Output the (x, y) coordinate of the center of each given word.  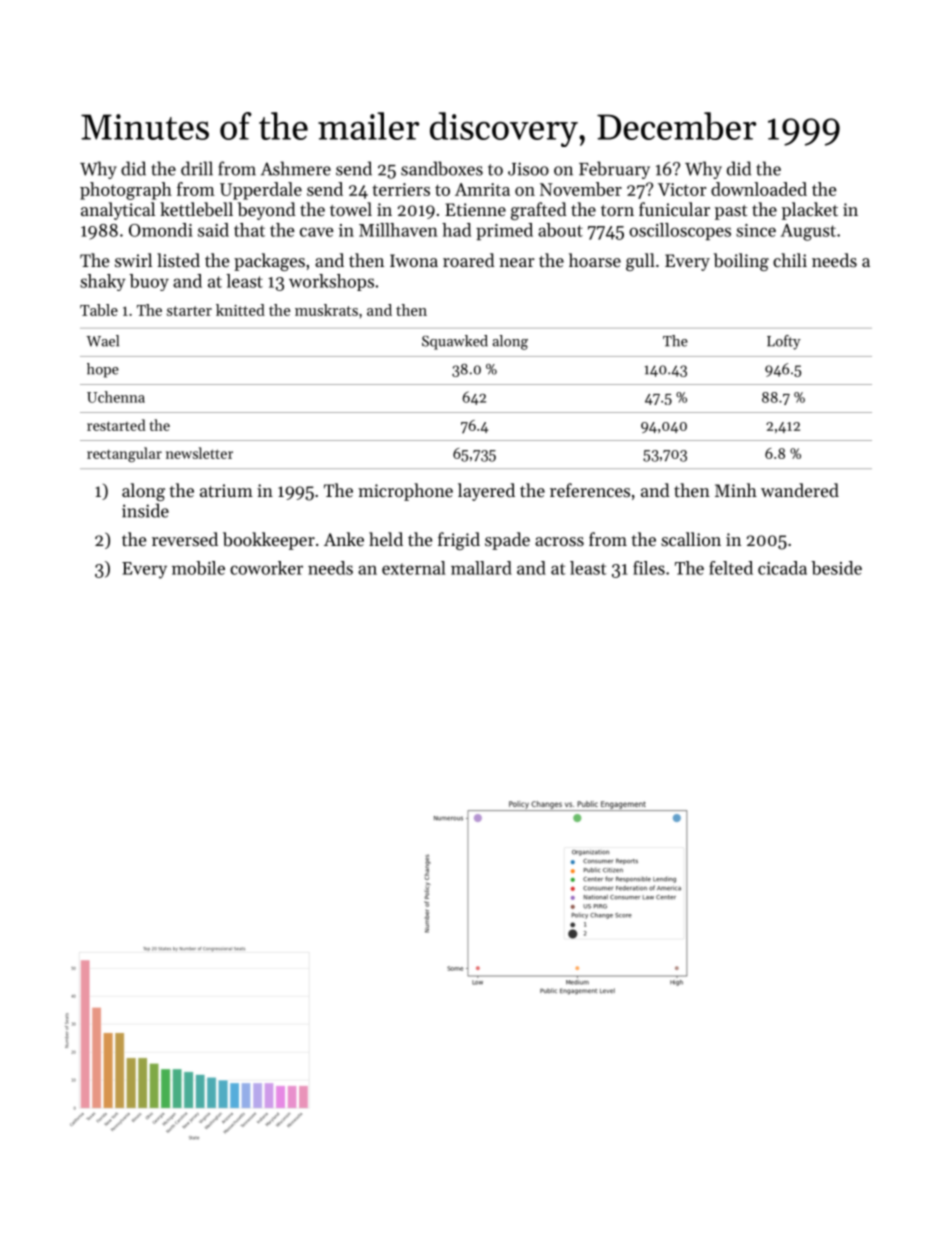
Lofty (784, 342)
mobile (198, 568)
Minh (736, 490)
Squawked (455, 342)
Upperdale (261, 191)
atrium (226, 490)
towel (351, 209)
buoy (149, 282)
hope (103, 370)
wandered (800, 490)
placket (810, 211)
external (414, 568)
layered (486, 492)
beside (836, 568)
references (590, 490)
